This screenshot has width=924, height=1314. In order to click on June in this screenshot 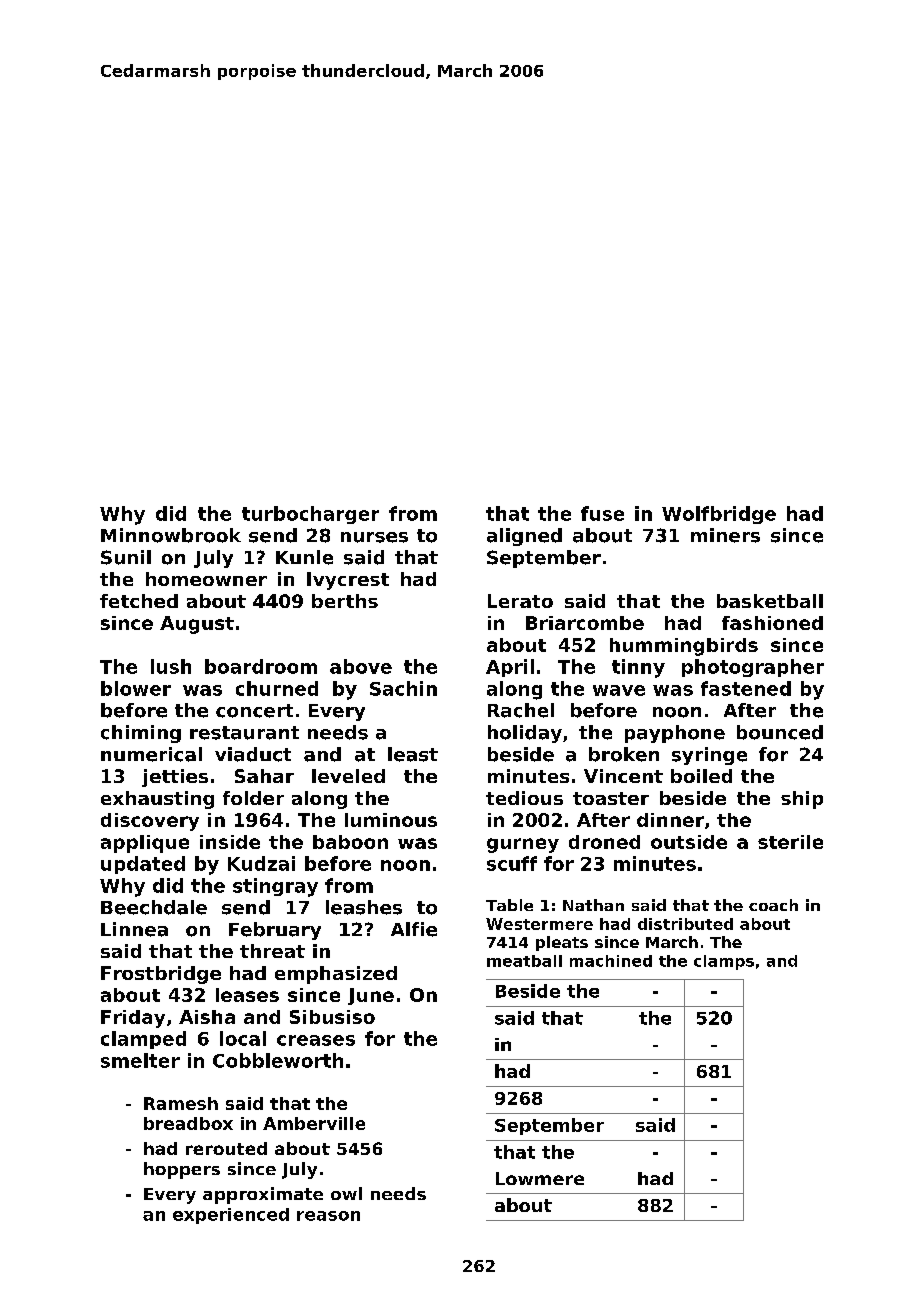, I will do `click(371, 996)`.
